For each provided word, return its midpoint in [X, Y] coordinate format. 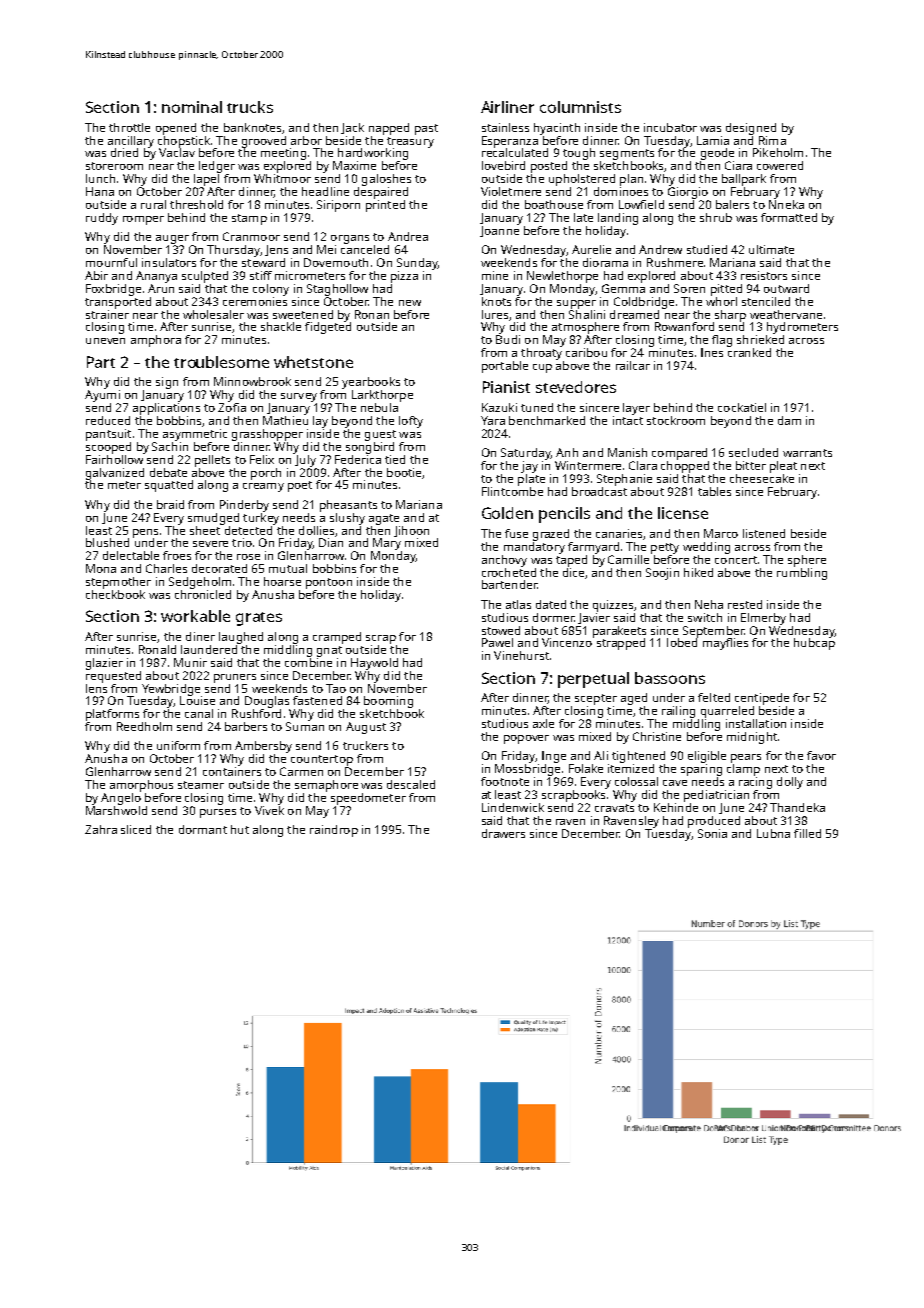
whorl [721, 301]
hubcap [814, 644]
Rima [772, 140]
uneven [105, 341]
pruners [235, 678]
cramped [337, 638]
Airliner [507, 107]
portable [505, 367]
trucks [250, 107]
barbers [246, 726]
